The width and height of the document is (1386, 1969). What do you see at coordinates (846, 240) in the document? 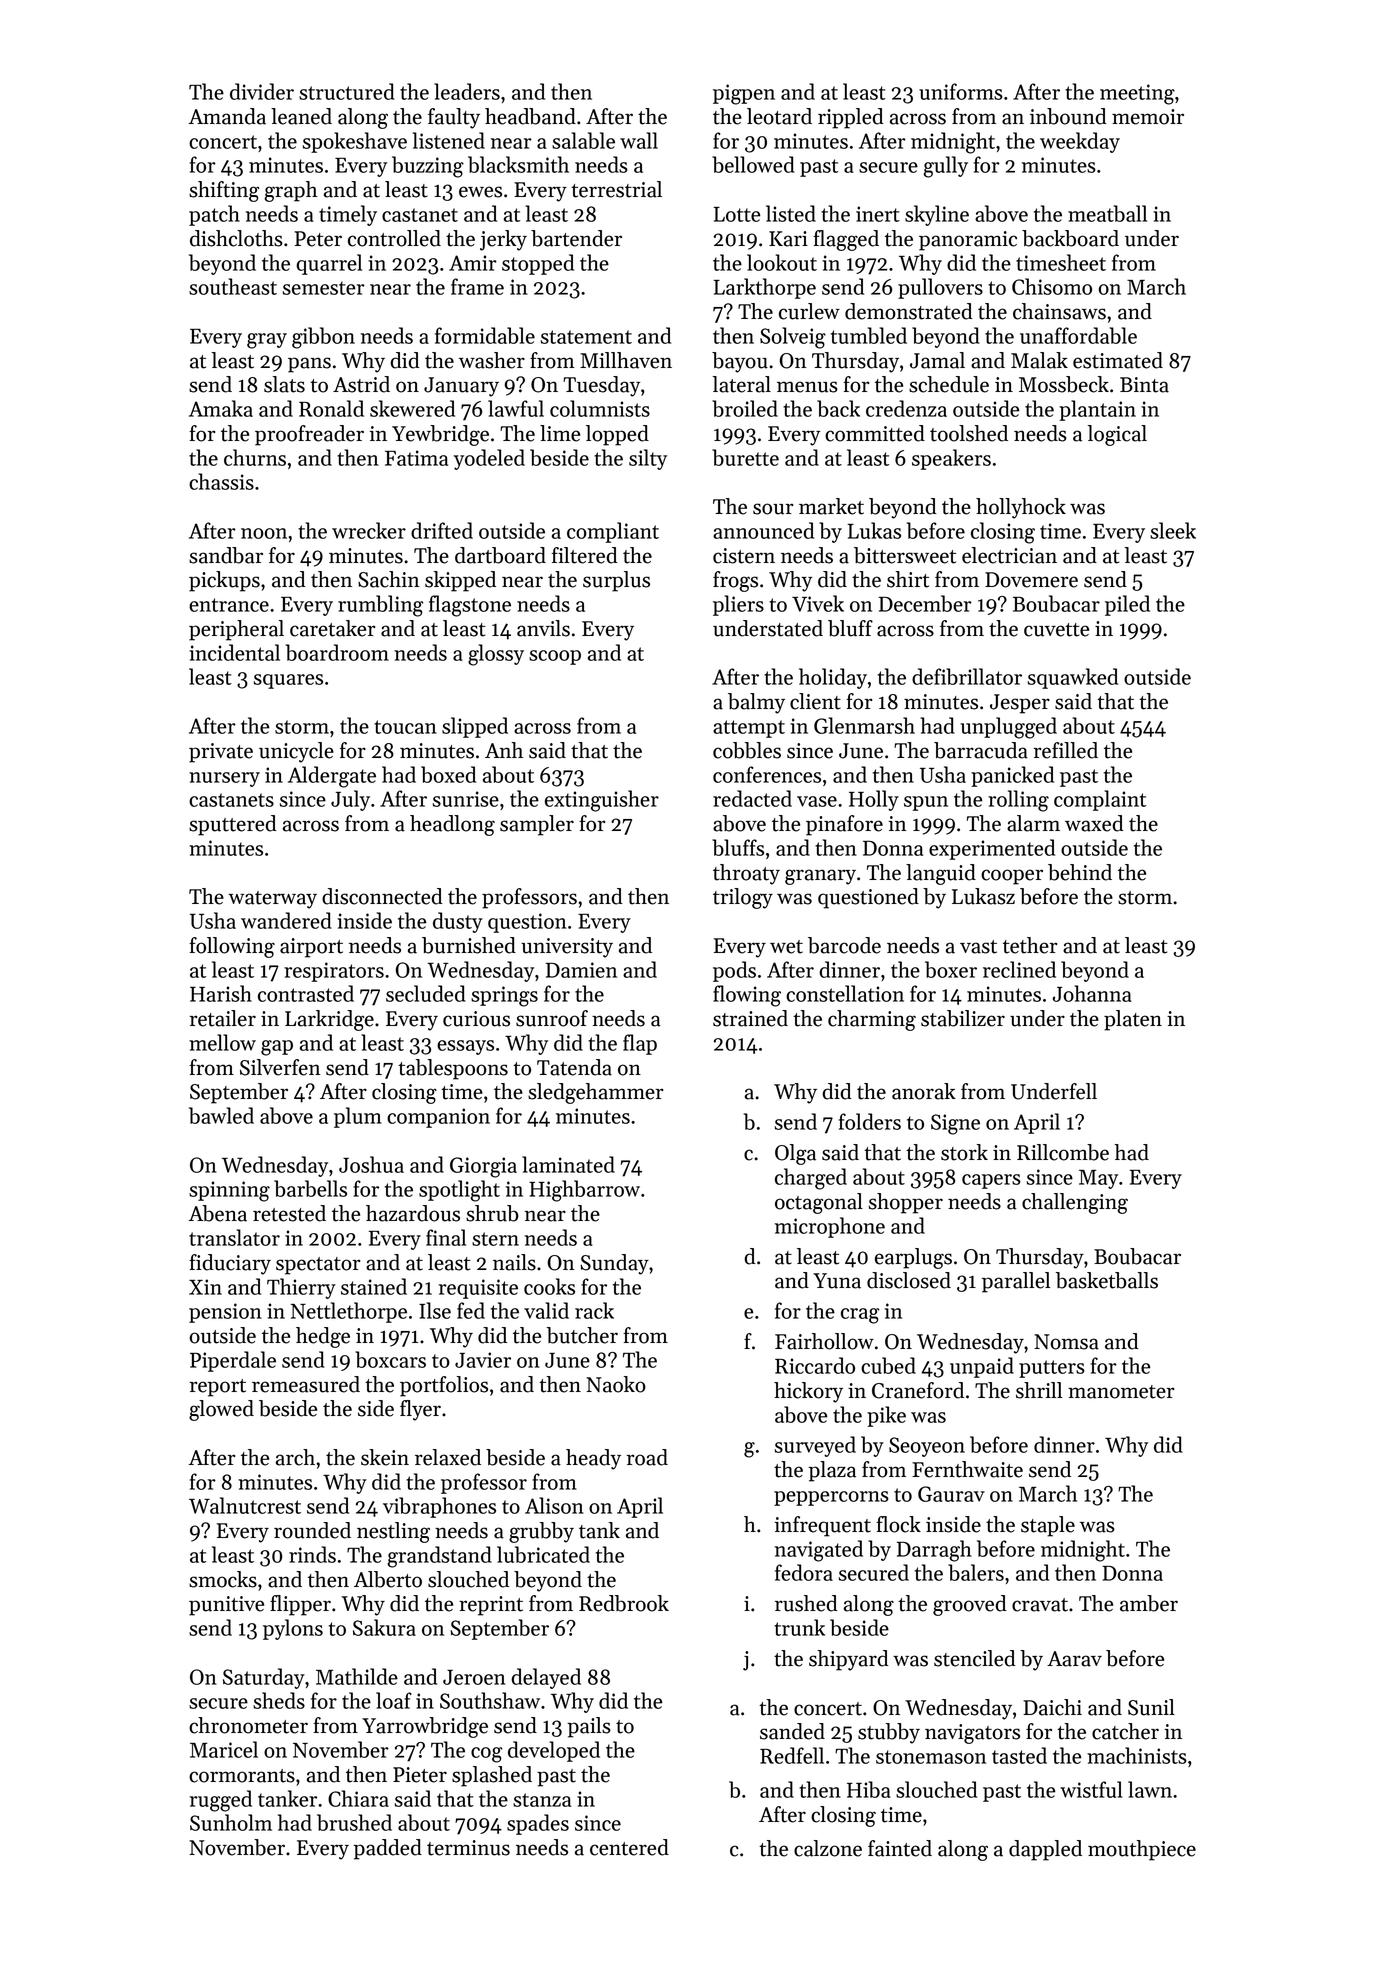
I see `flagged` at bounding box center [846, 240].
